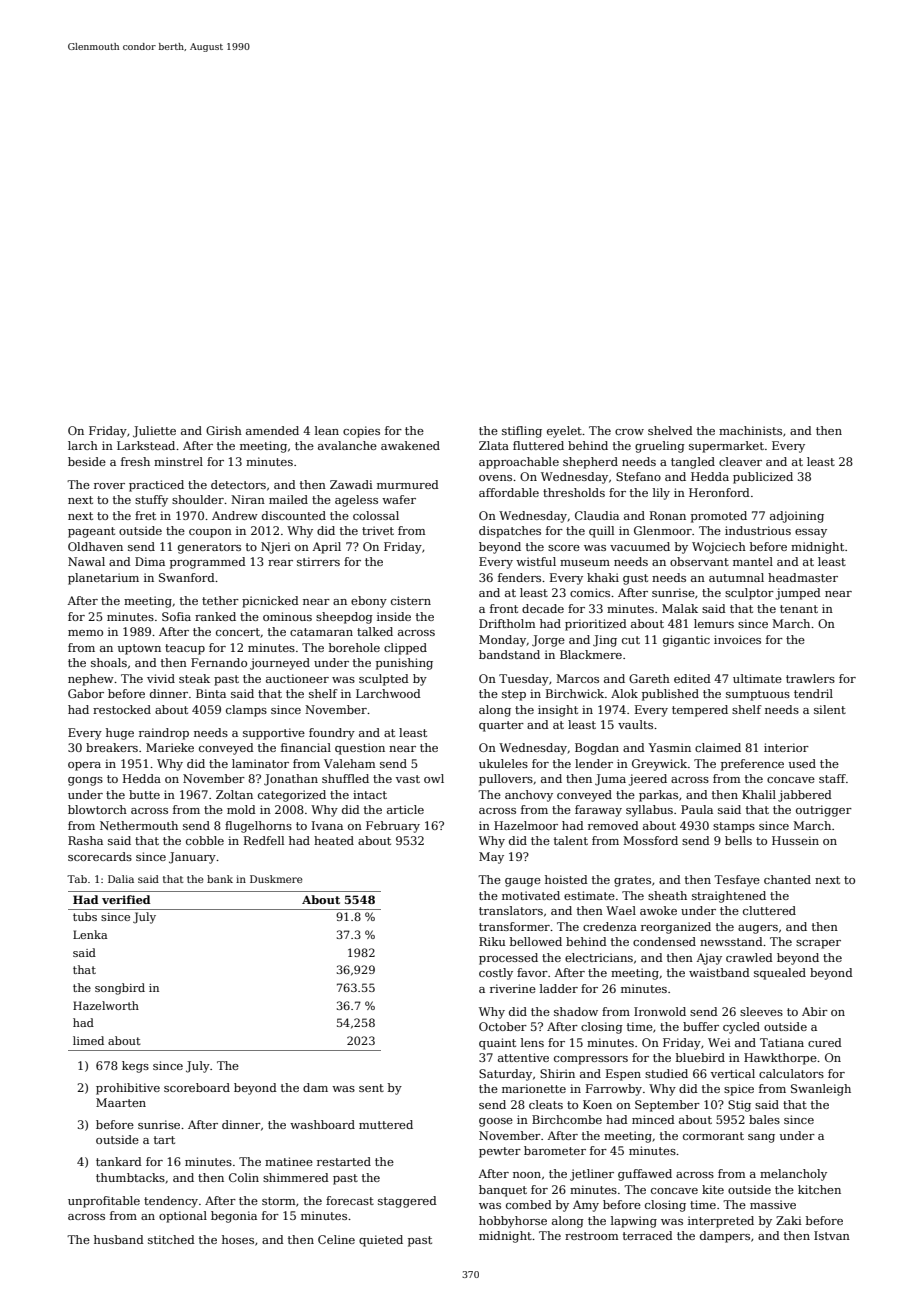  I want to click on intact, so click(370, 794).
